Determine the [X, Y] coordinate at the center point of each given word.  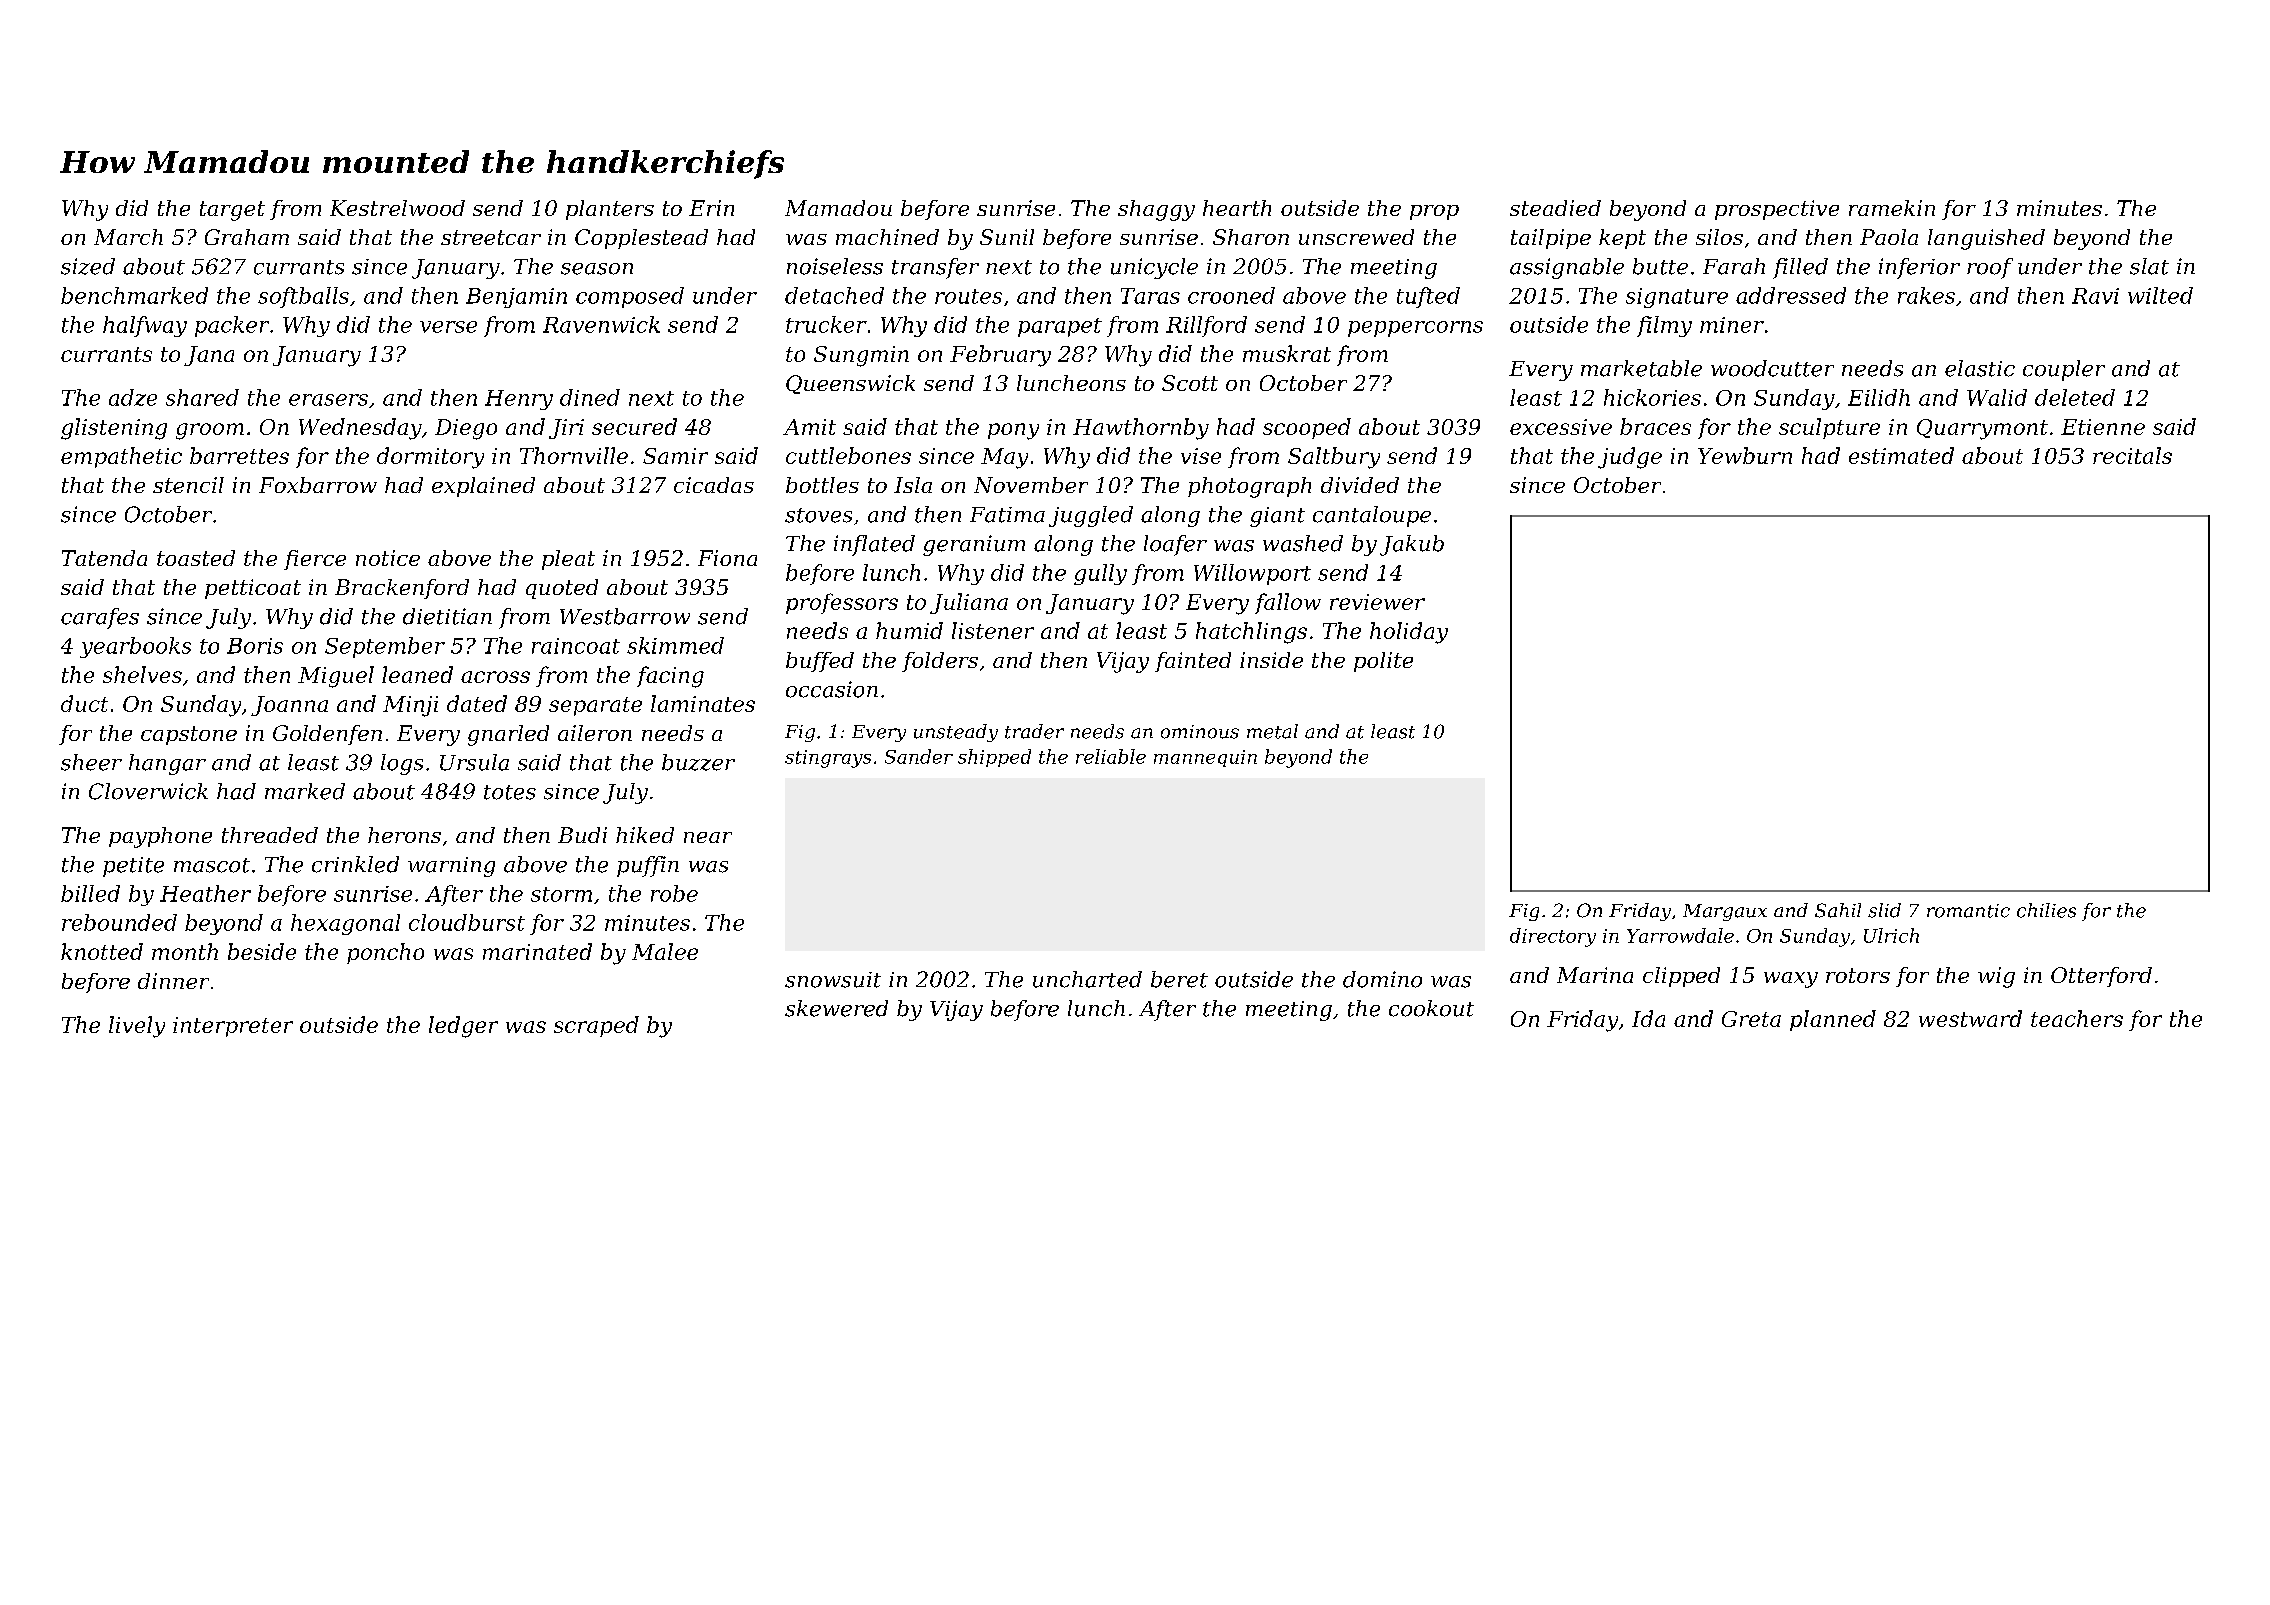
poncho [385, 953]
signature [1677, 298]
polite [1383, 662]
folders [940, 662]
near [708, 837]
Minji [410, 706]
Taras [1150, 296]
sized [88, 266]
